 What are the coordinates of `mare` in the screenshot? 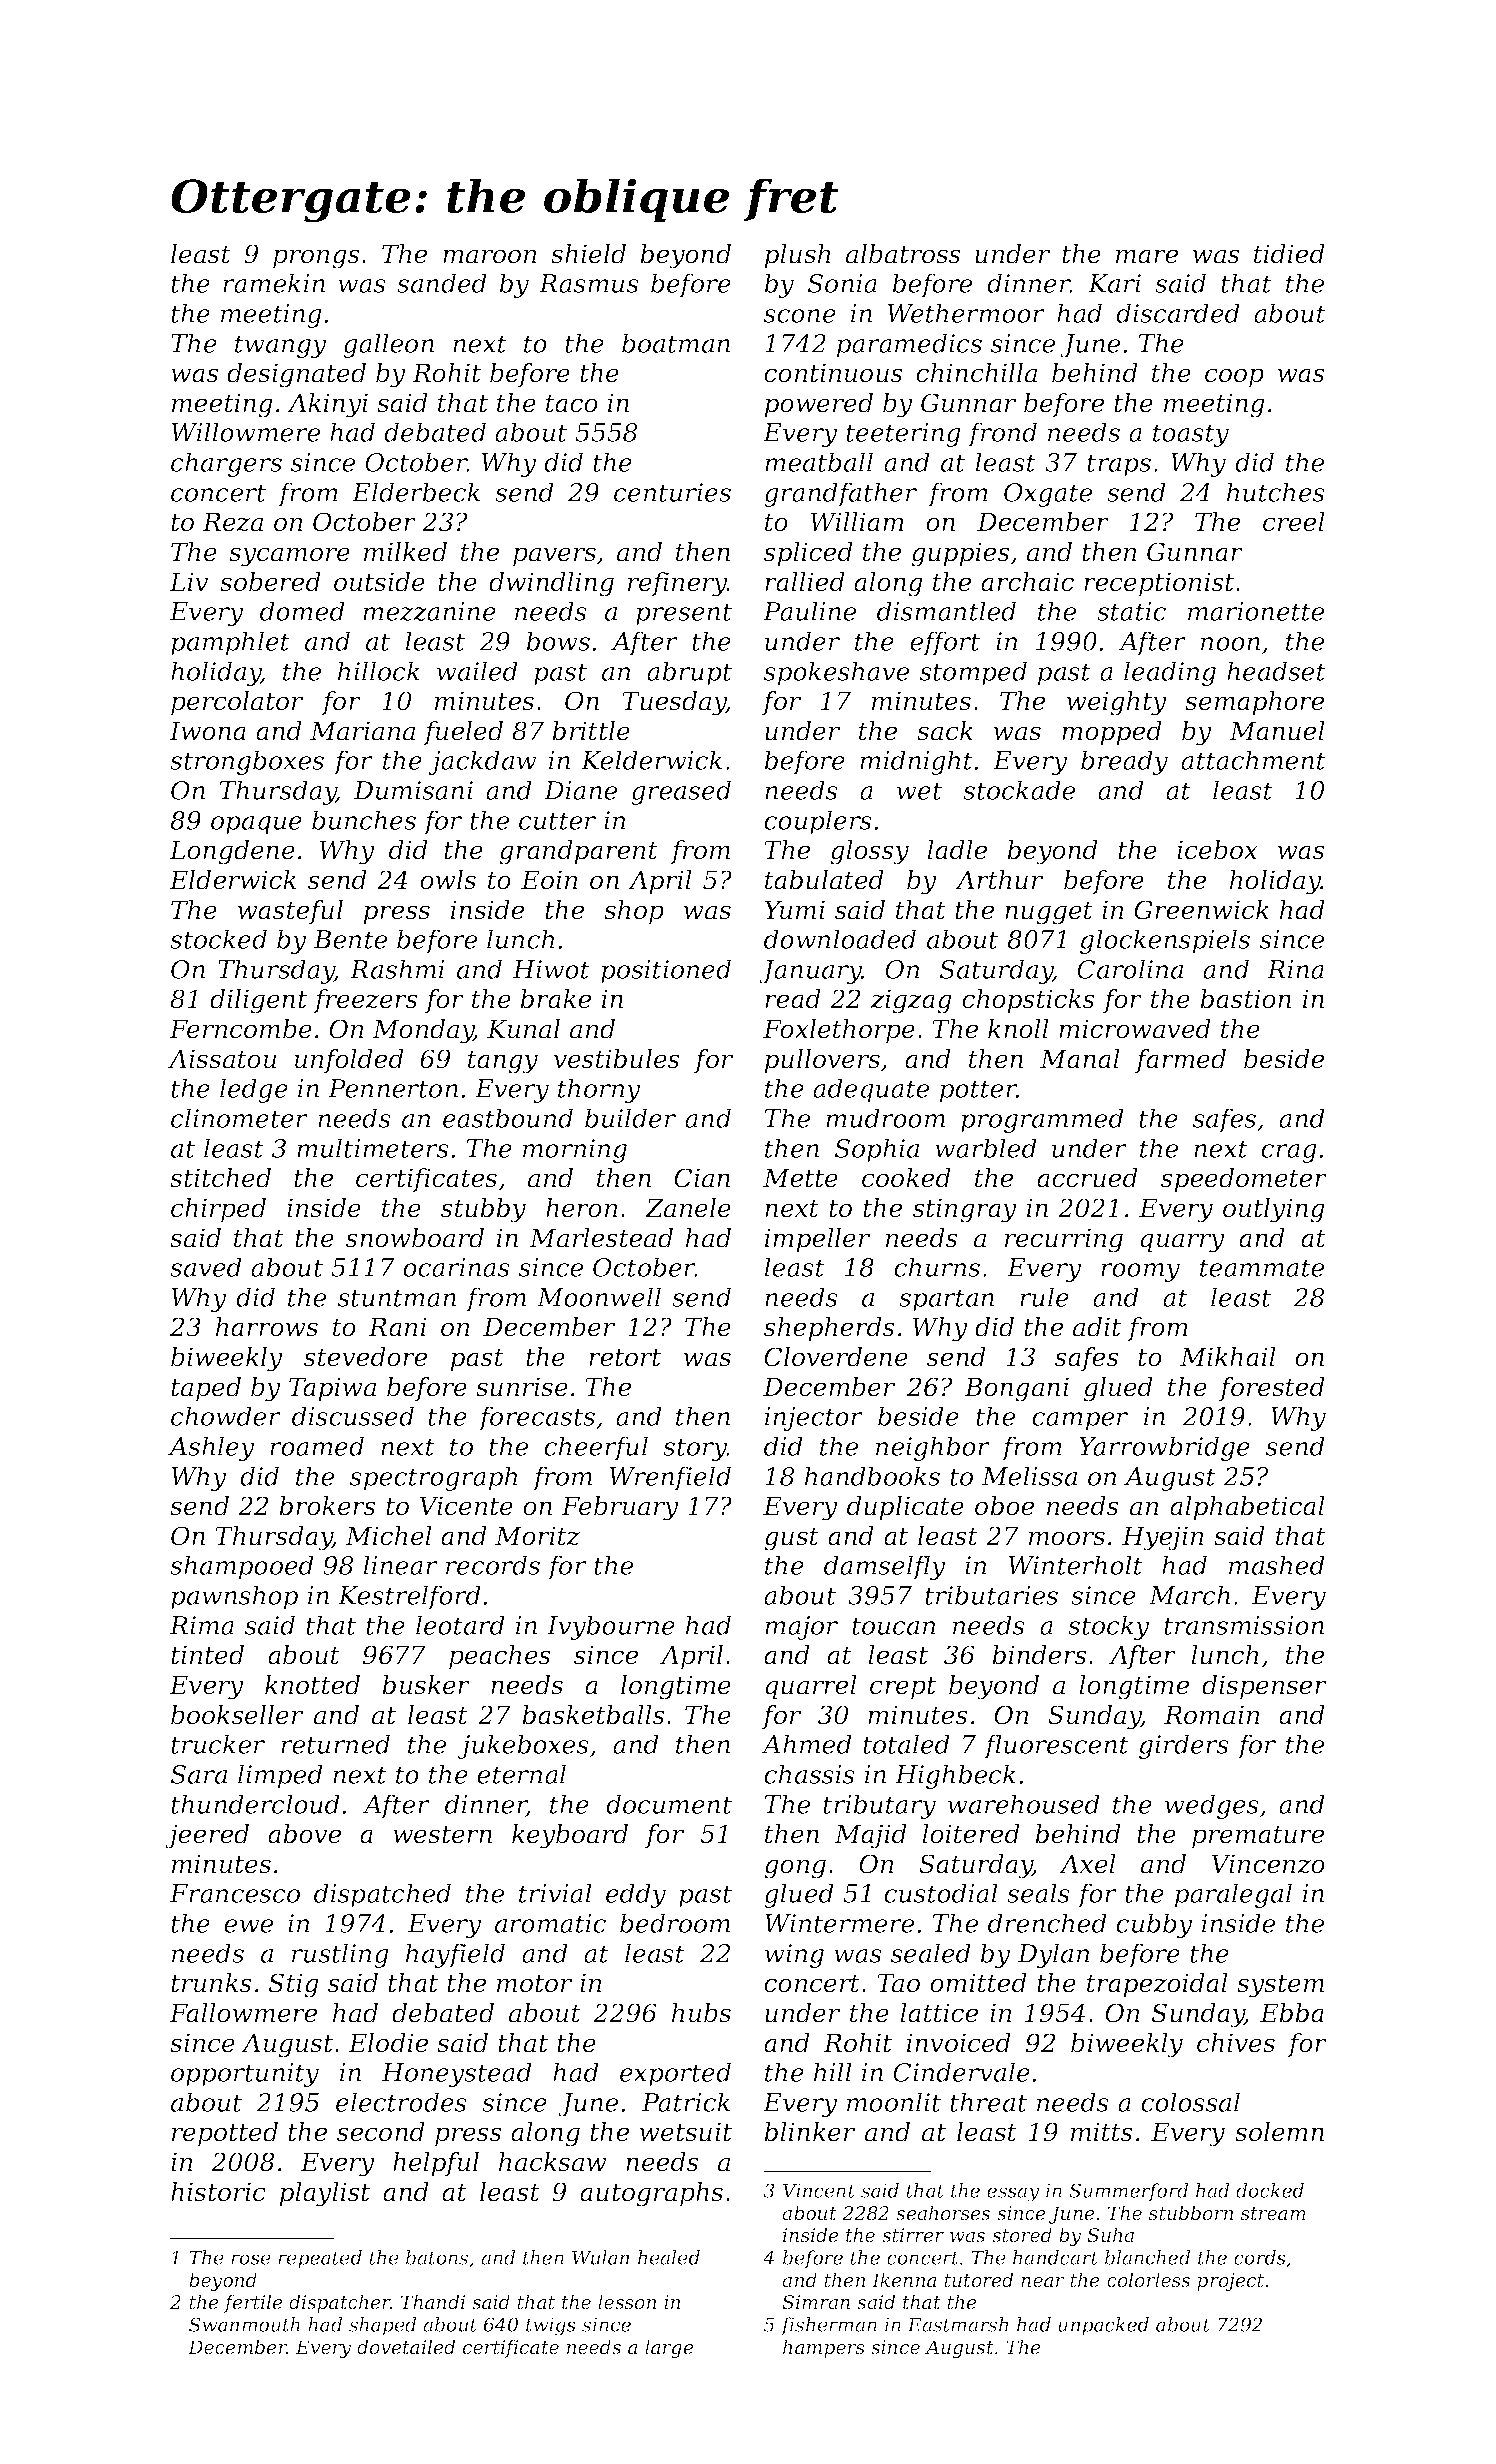 It's located at (1147, 256).
